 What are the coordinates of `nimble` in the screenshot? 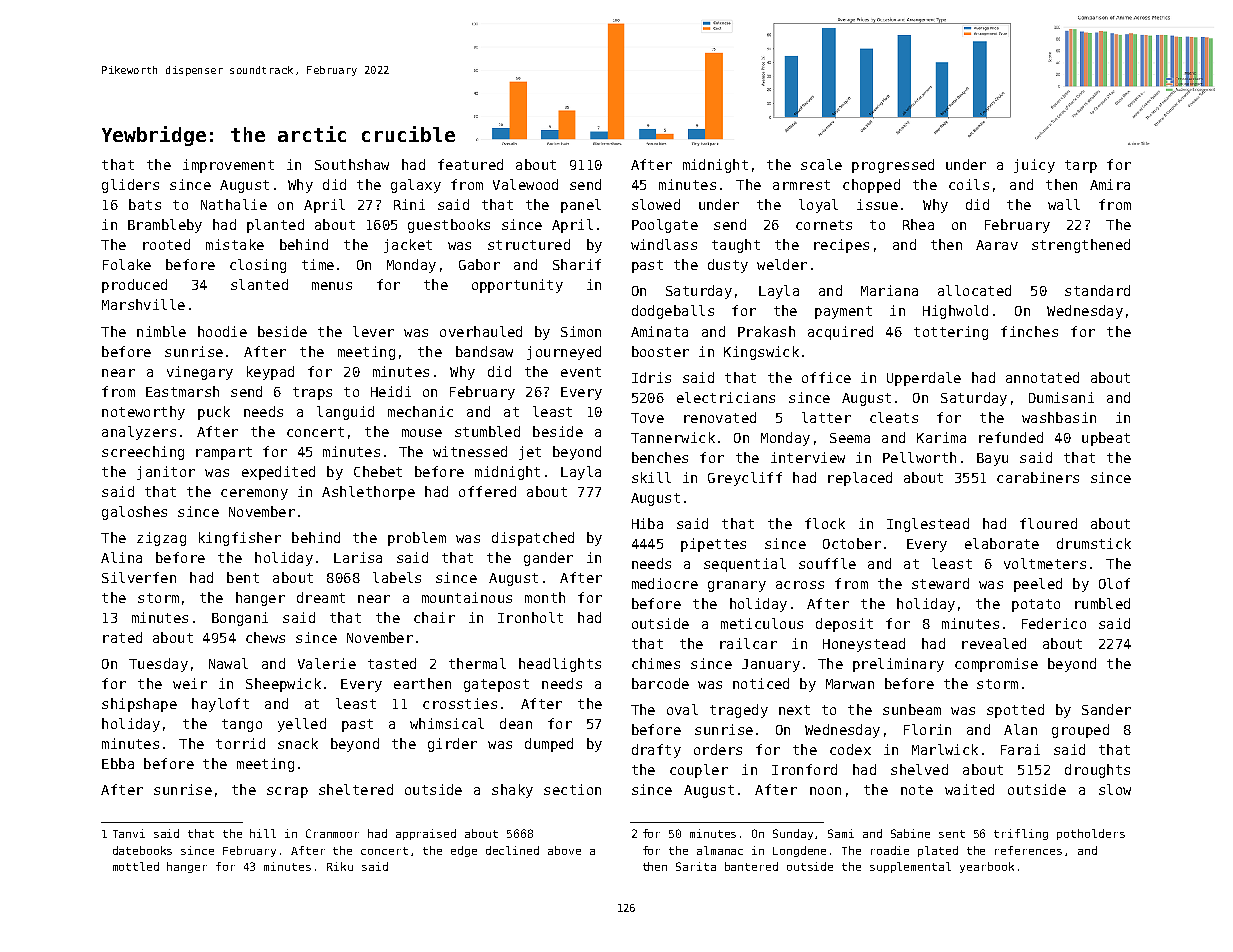 It's located at (161, 331).
